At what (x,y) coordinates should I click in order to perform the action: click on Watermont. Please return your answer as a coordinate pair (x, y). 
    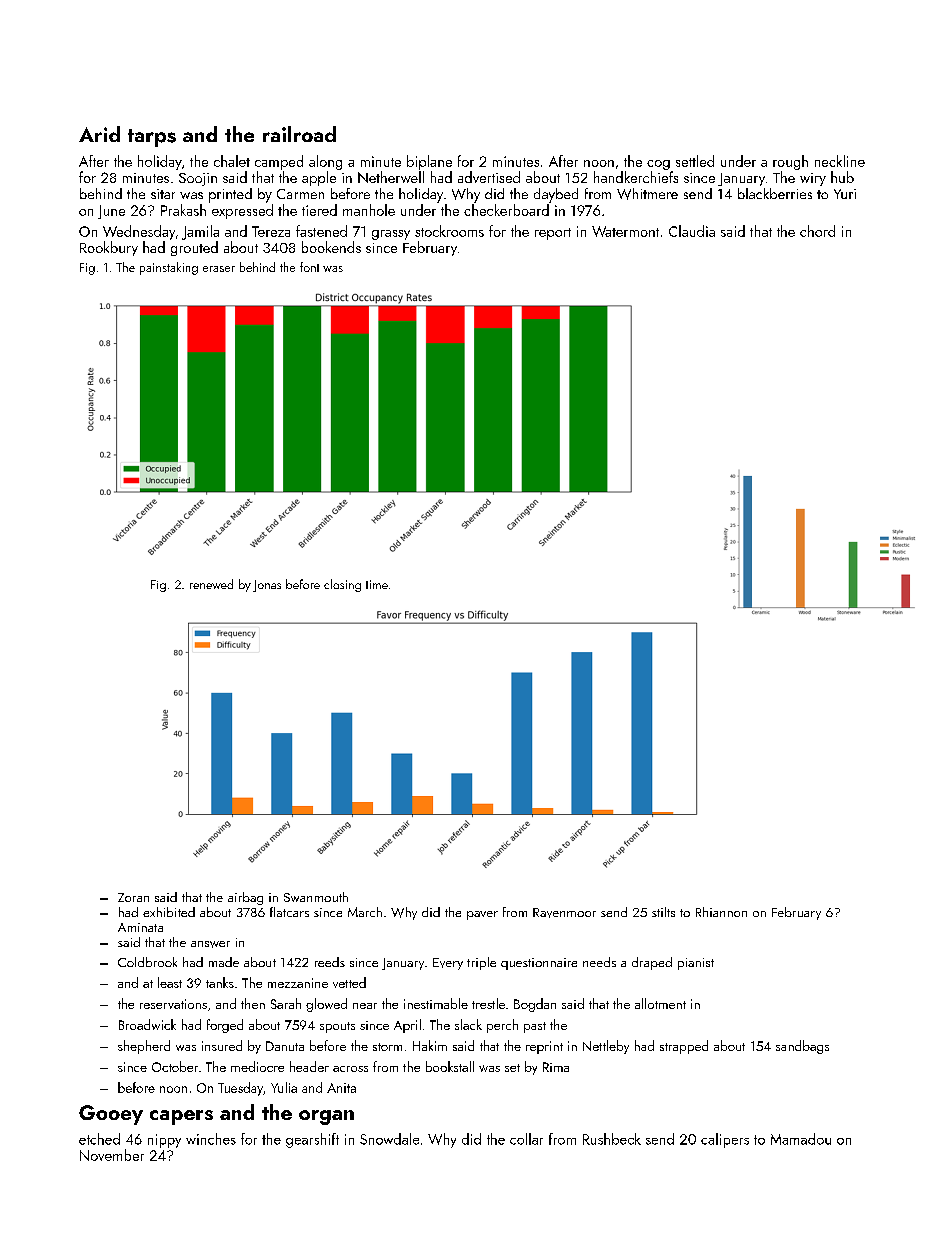
    Looking at the image, I should click on (625, 231).
